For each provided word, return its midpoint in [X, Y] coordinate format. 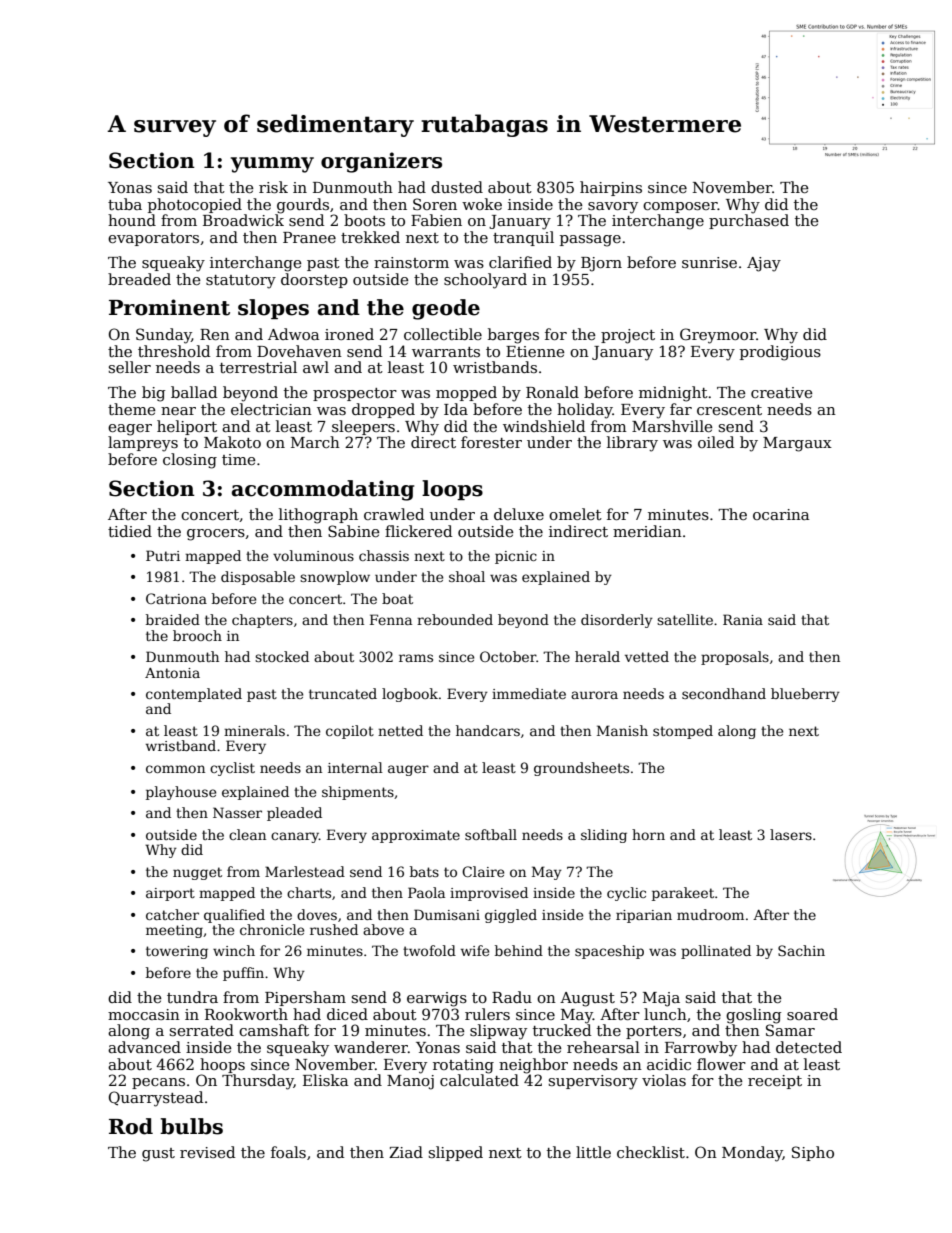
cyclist [232, 769]
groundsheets [581, 769]
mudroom [710, 914]
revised [207, 1152]
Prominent [169, 307]
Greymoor [718, 336]
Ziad [406, 1152]
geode [446, 309]
